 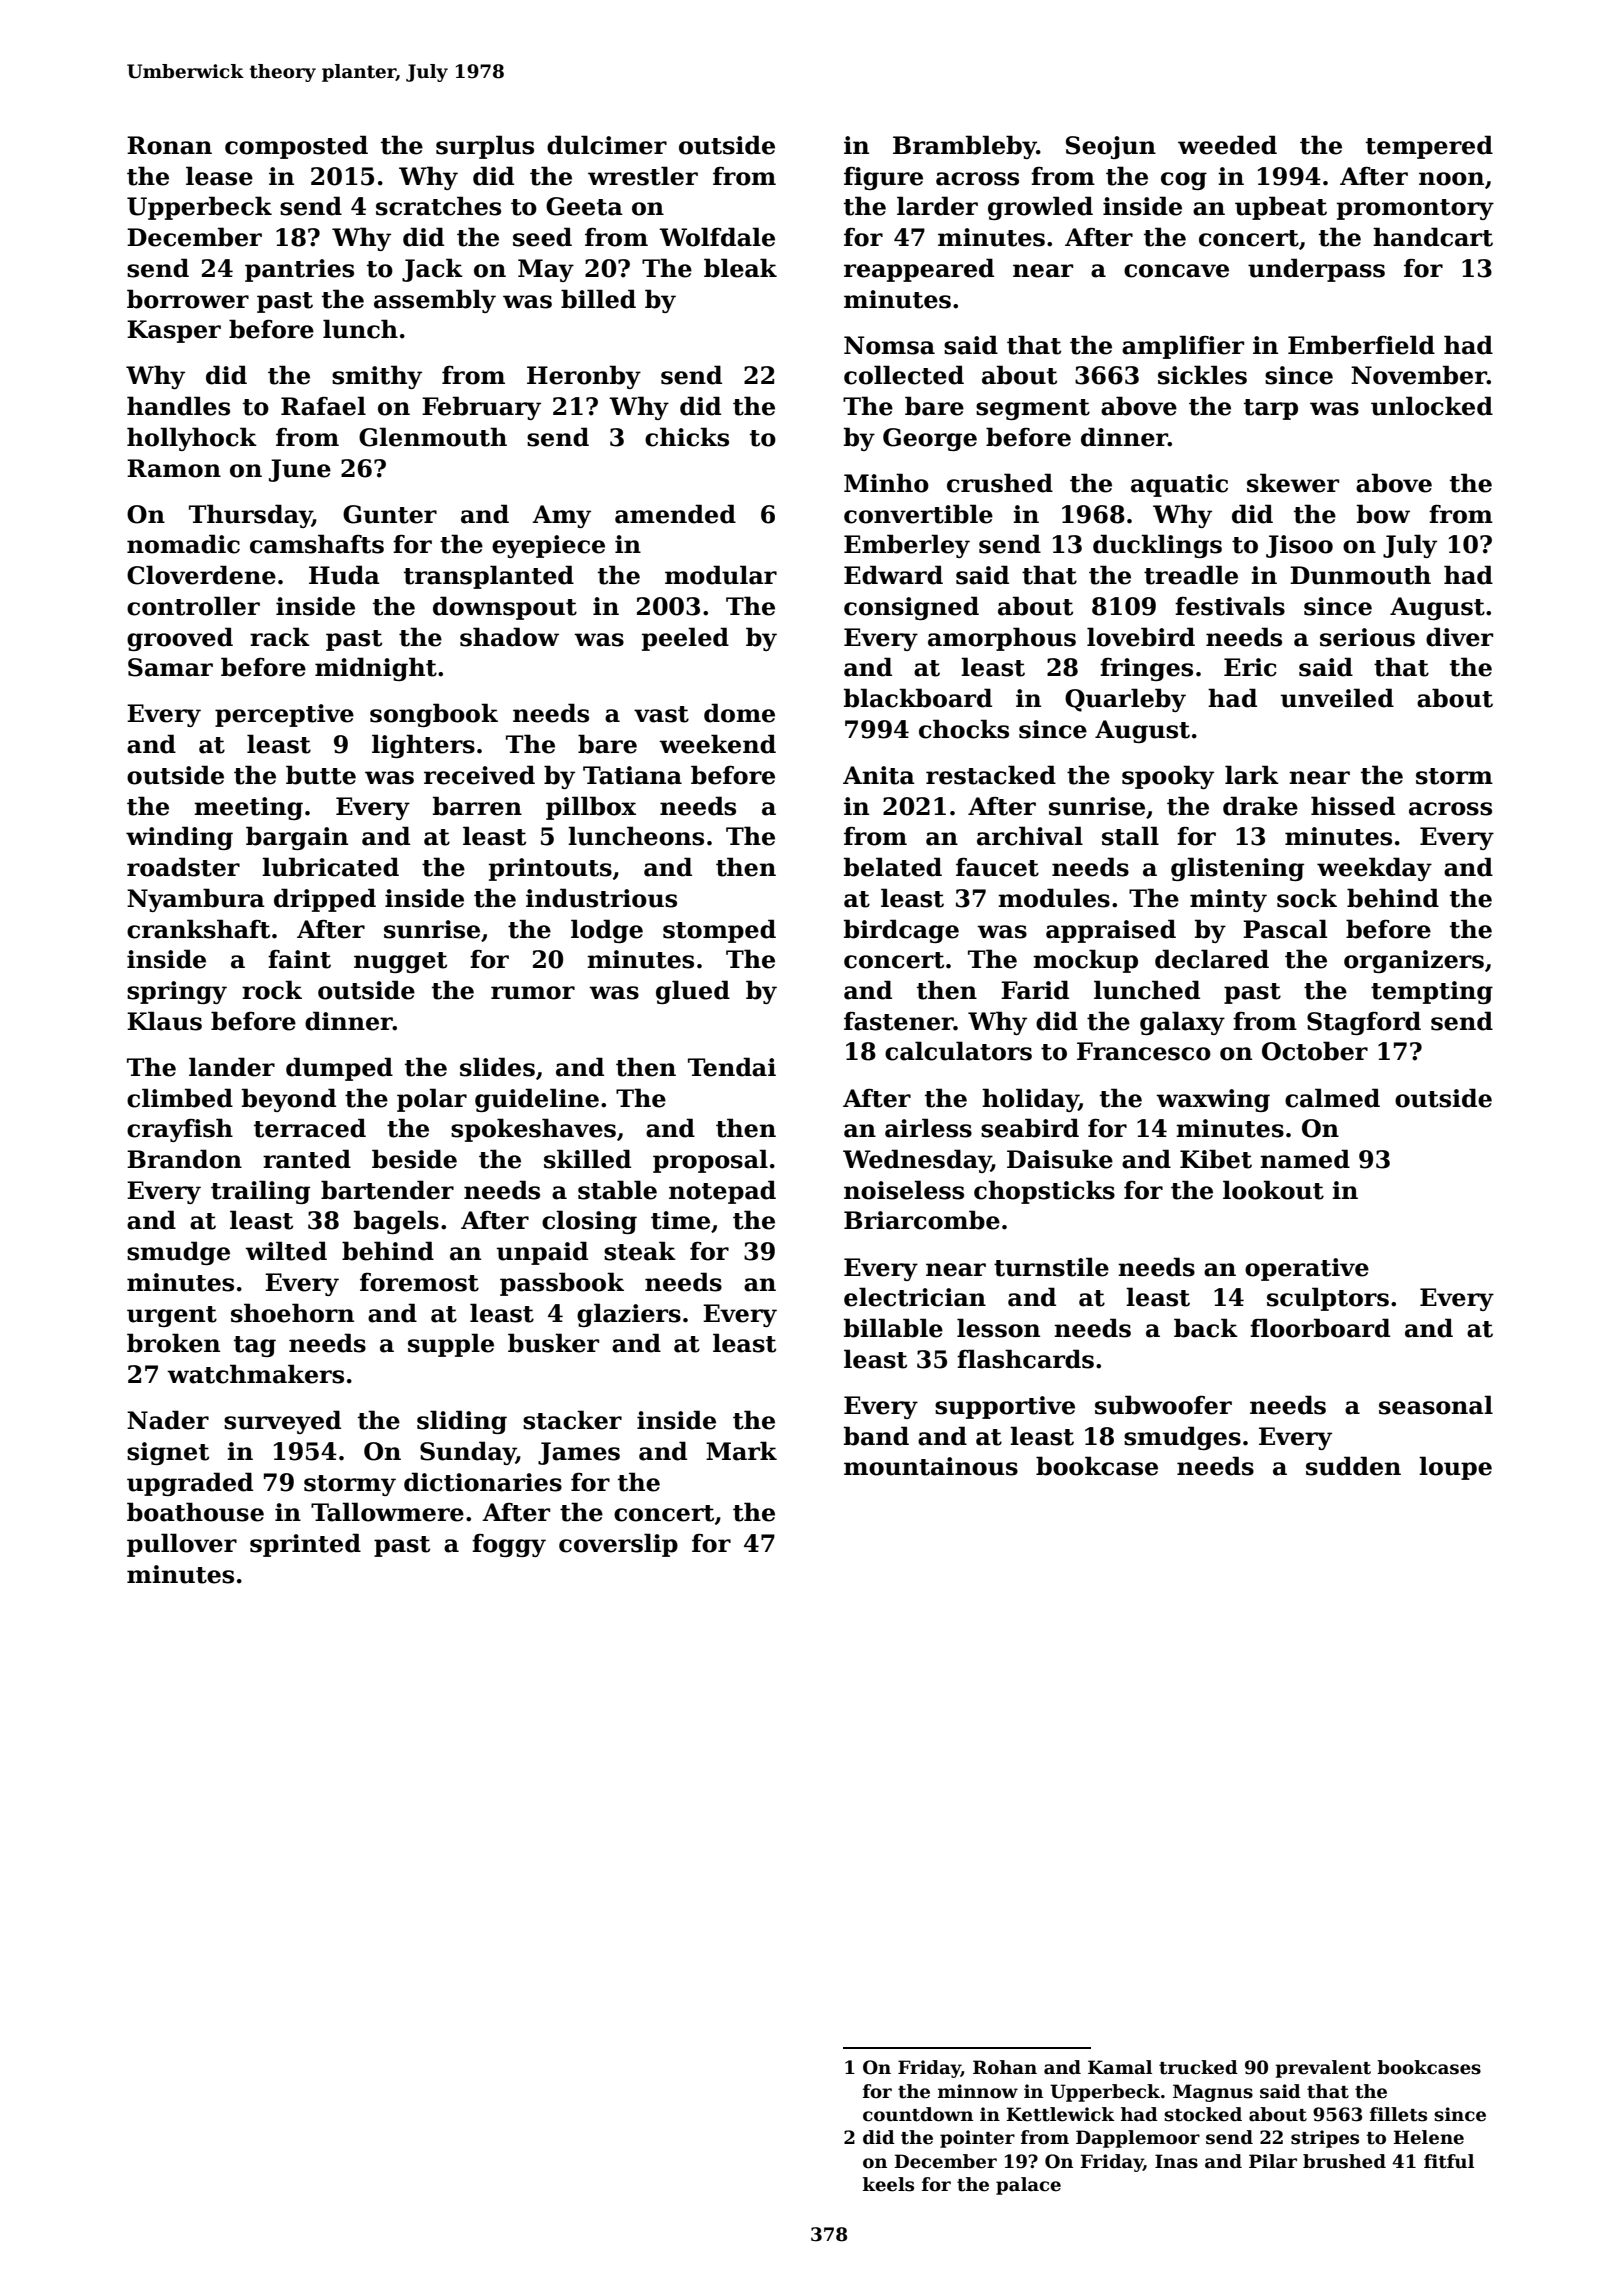 What do you see at coordinates (509, 1545) in the screenshot?
I see `foggy` at bounding box center [509, 1545].
